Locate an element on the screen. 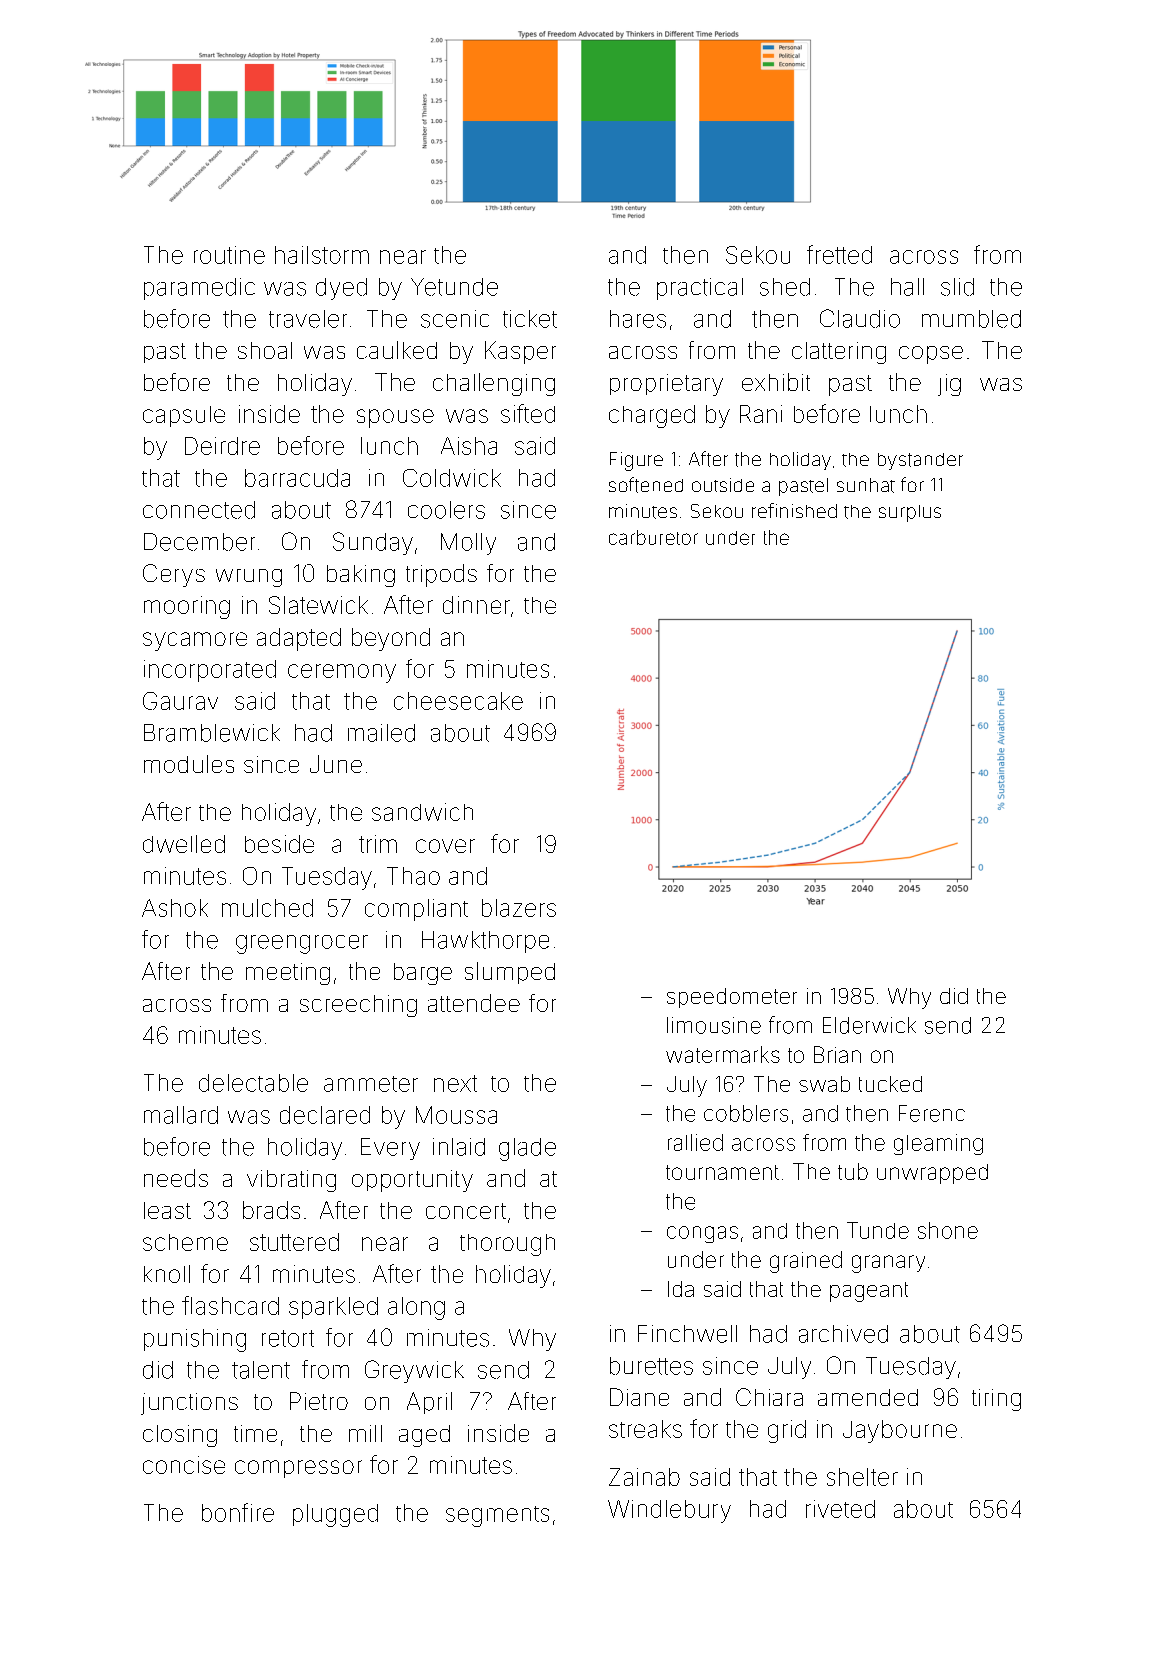 The image size is (1165, 1654). softened is located at coordinates (646, 485).
